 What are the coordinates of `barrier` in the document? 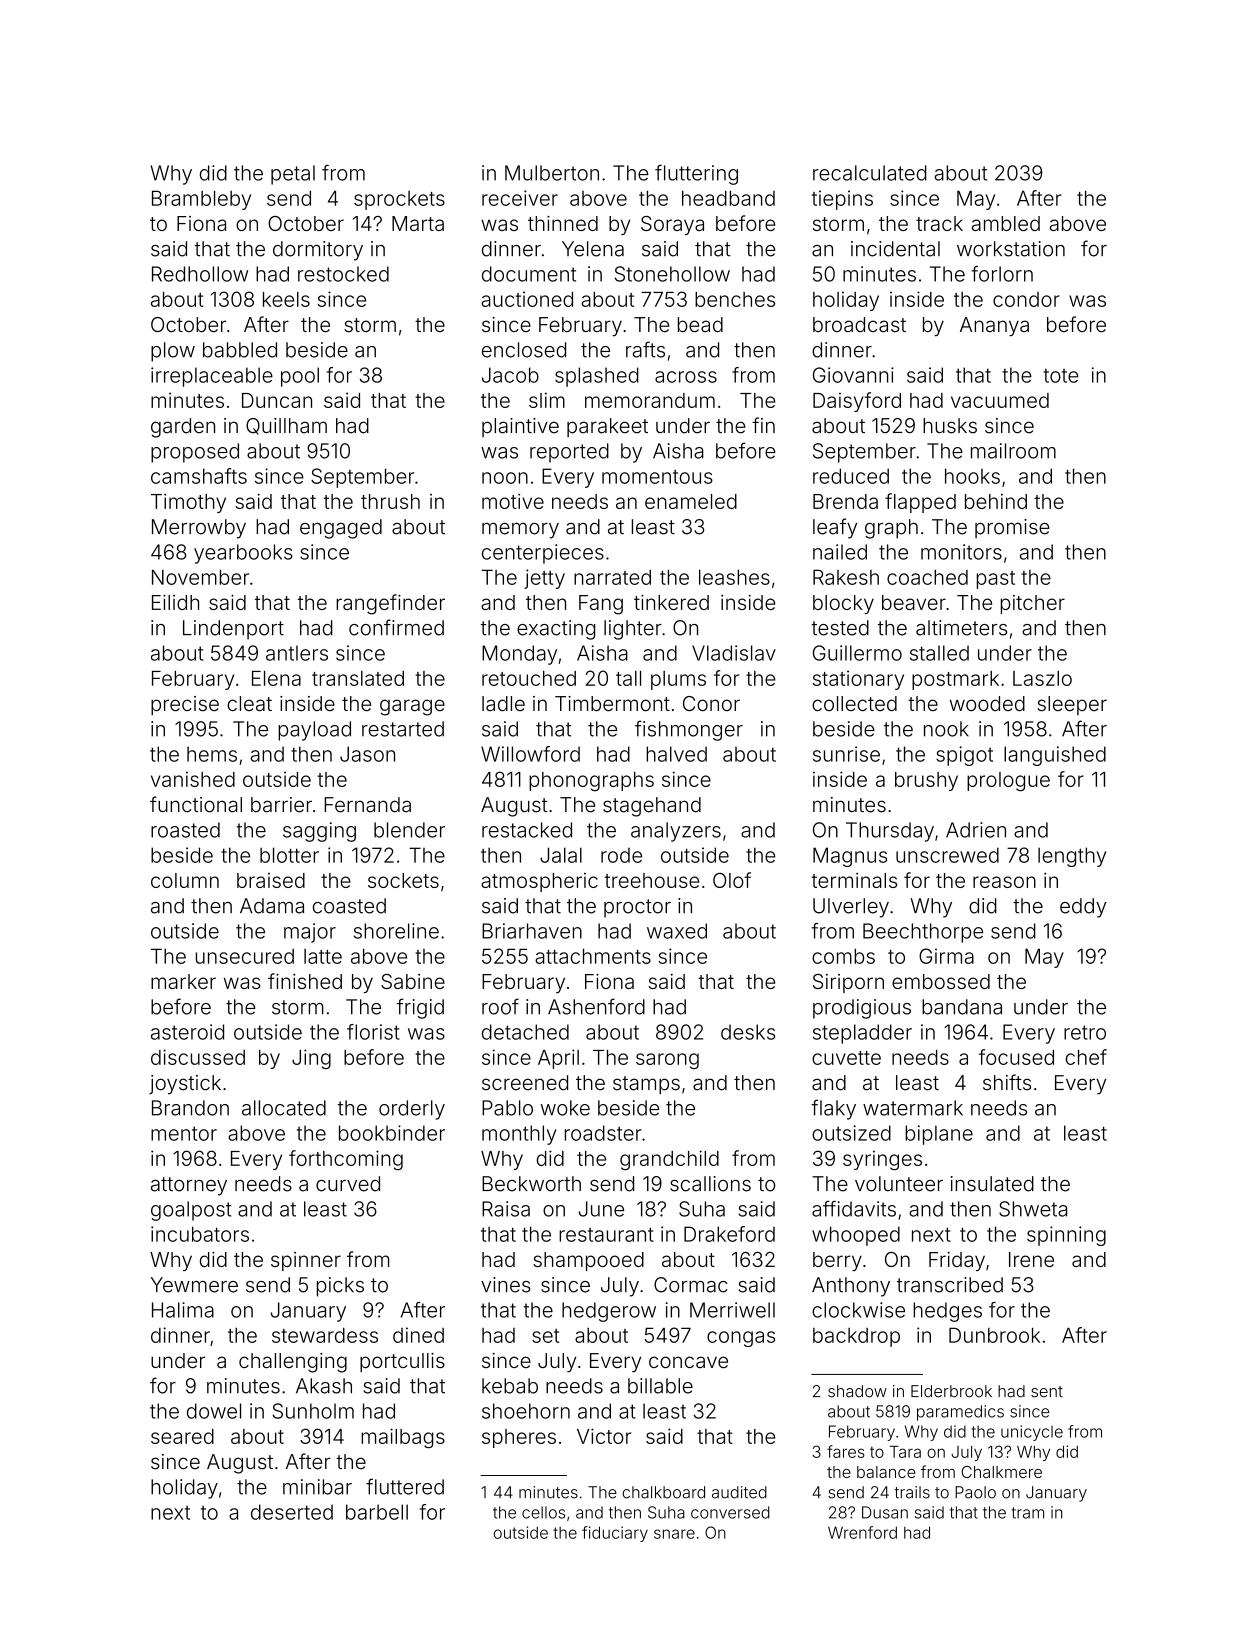 It's located at (281, 805).
